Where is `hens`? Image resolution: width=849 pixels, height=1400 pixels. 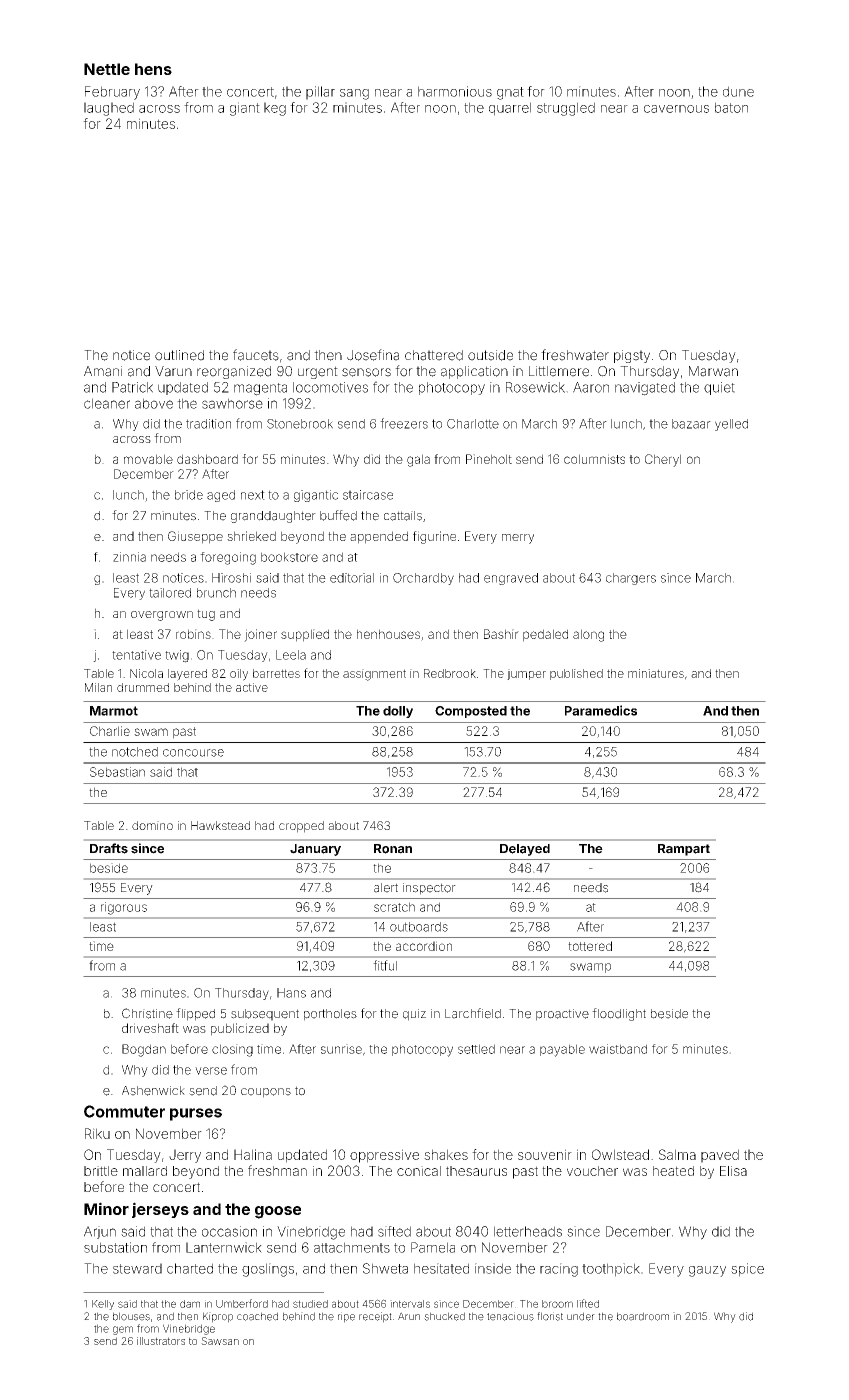 hens is located at coordinates (153, 69).
